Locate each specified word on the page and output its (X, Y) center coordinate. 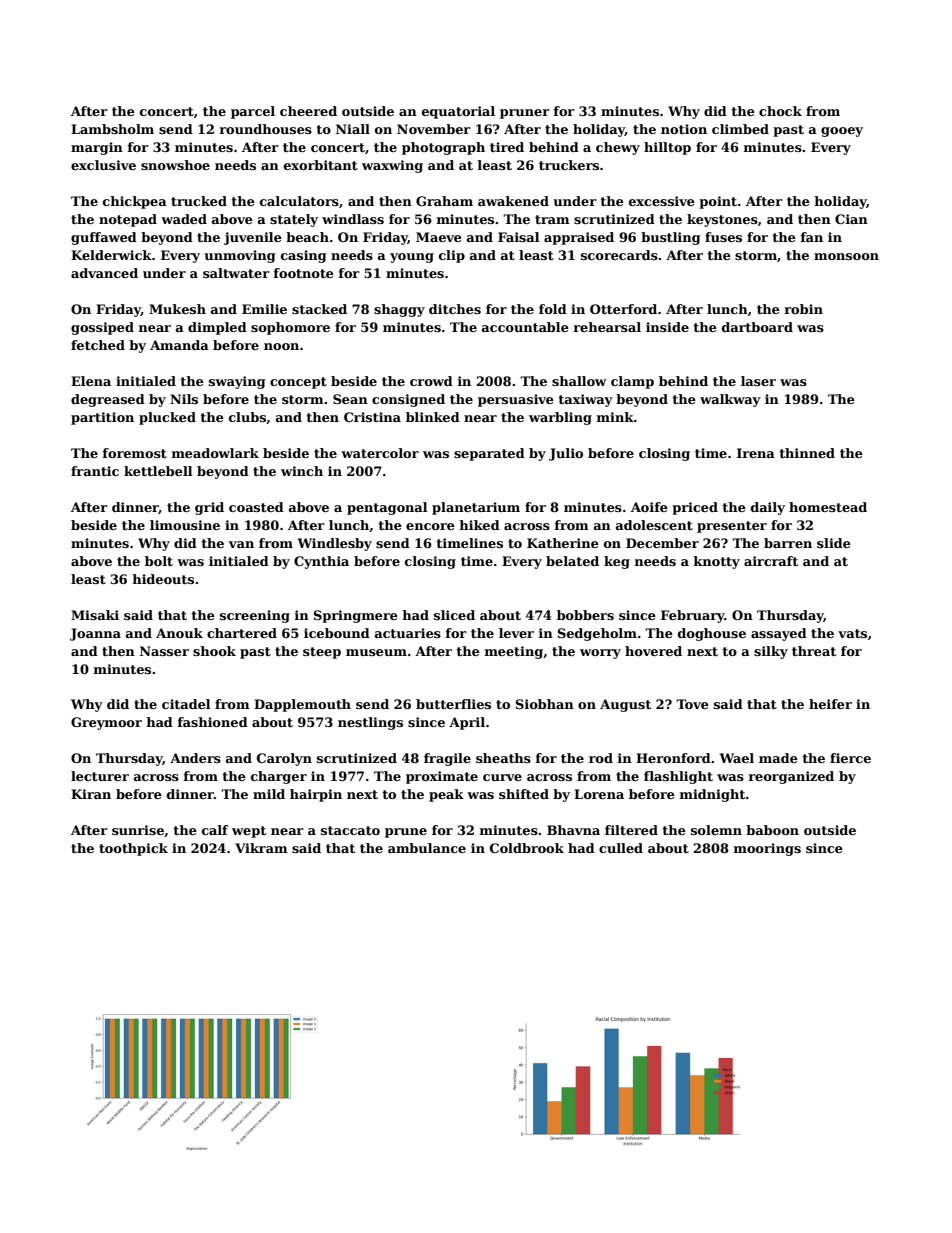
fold (553, 309)
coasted (256, 507)
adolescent (654, 525)
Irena (756, 453)
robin (804, 309)
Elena (91, 381)
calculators (299, 201)
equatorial (458, 112)
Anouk (179, 633)
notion (684, 129)
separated (489, 454)
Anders (195, 758)
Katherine (563, 543)
